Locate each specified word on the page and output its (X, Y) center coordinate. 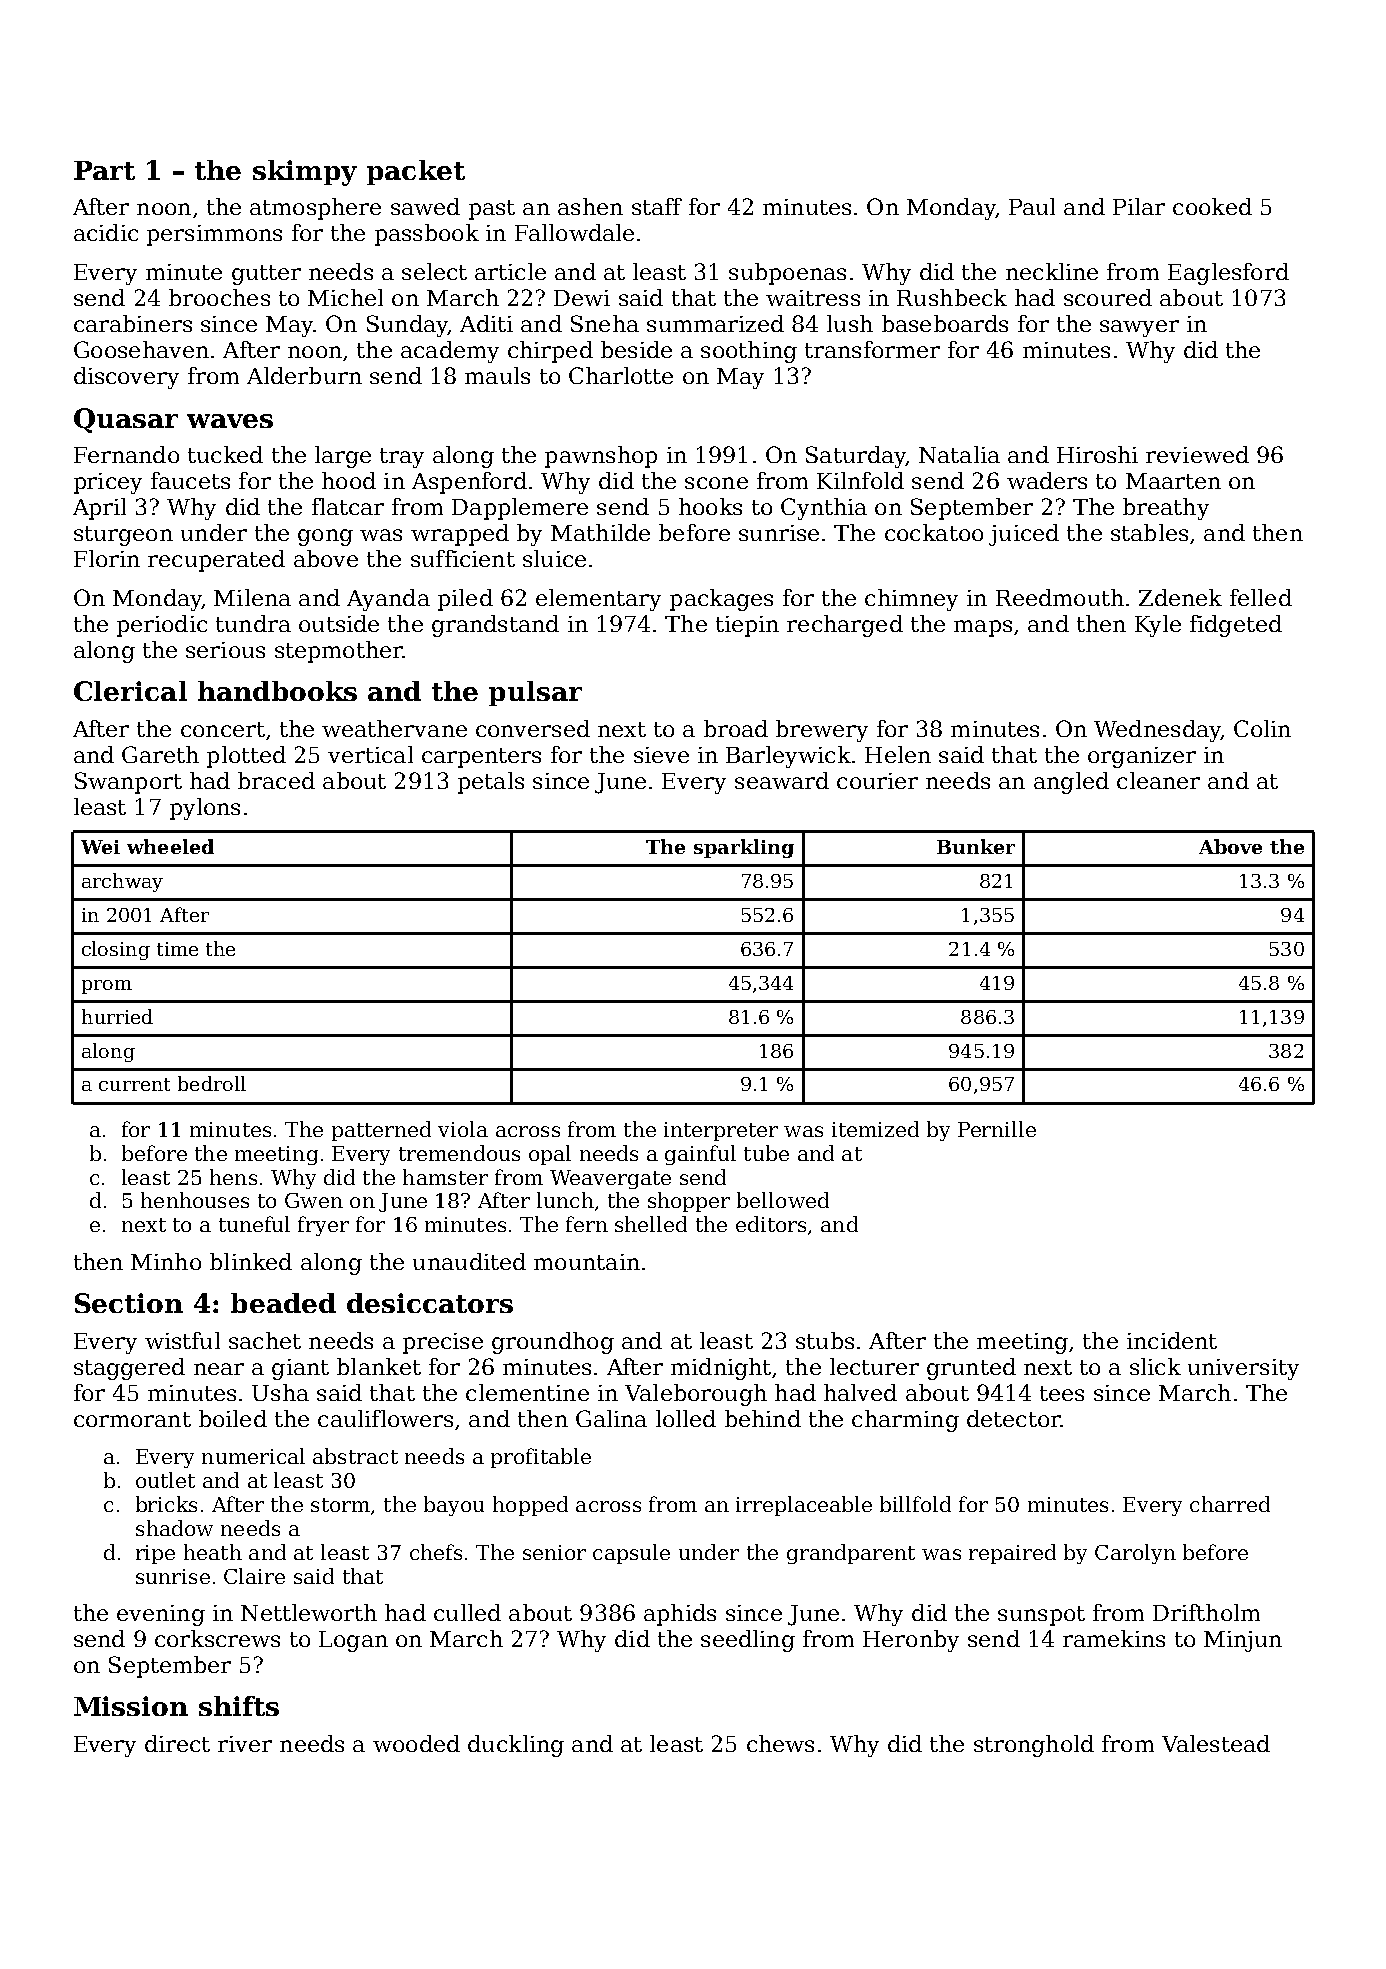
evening (161, 1615)
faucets (190, 480)
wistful (182, 1340)
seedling (748, 1641)
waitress (813, 298)
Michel (345, 297)
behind (763, 1418)
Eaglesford (1228, 274)
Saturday (855, 457)
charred (1230, 1504)
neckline (1052, 271)
